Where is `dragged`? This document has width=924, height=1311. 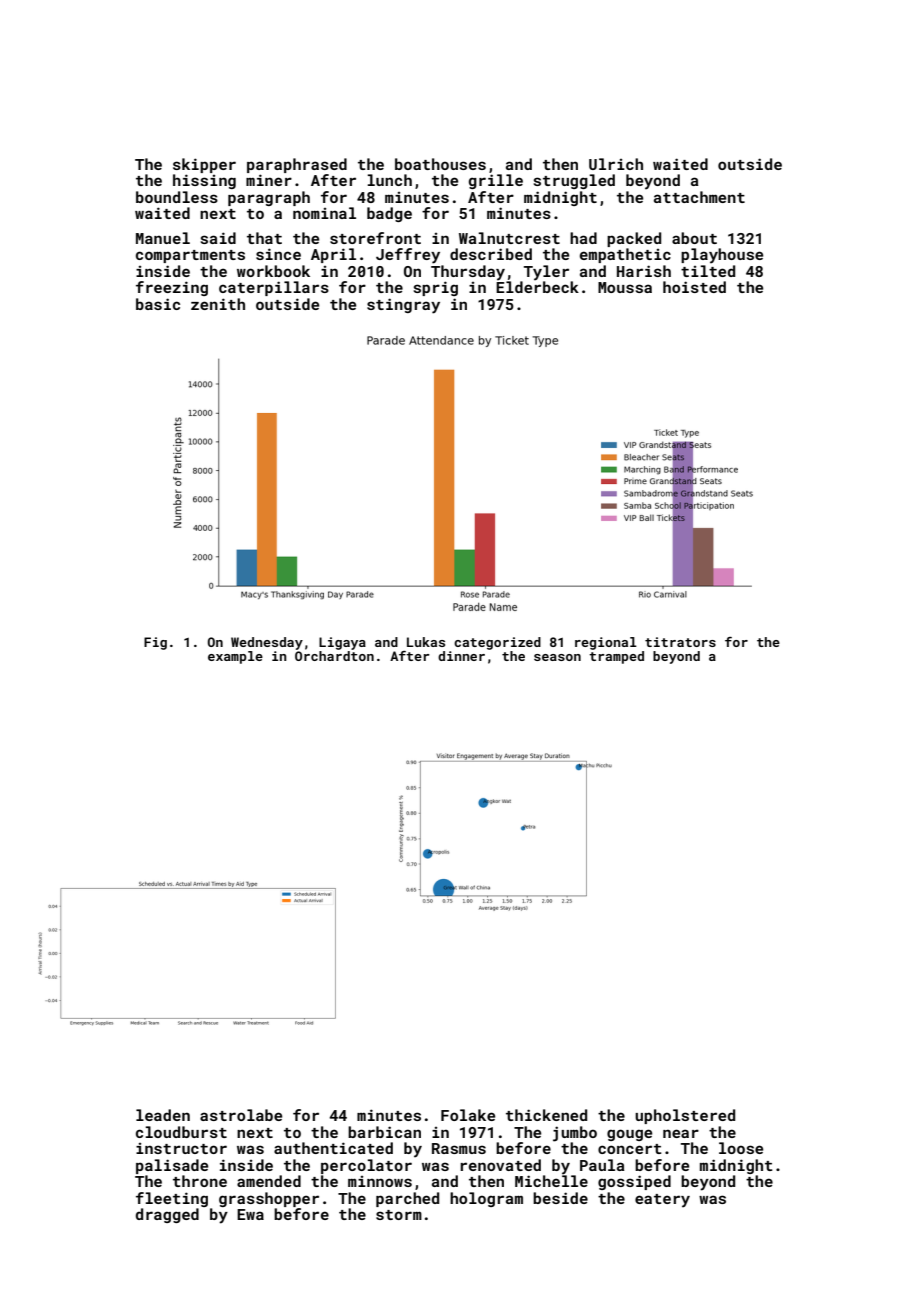
dragged is located at coordinates (167, 1215).
